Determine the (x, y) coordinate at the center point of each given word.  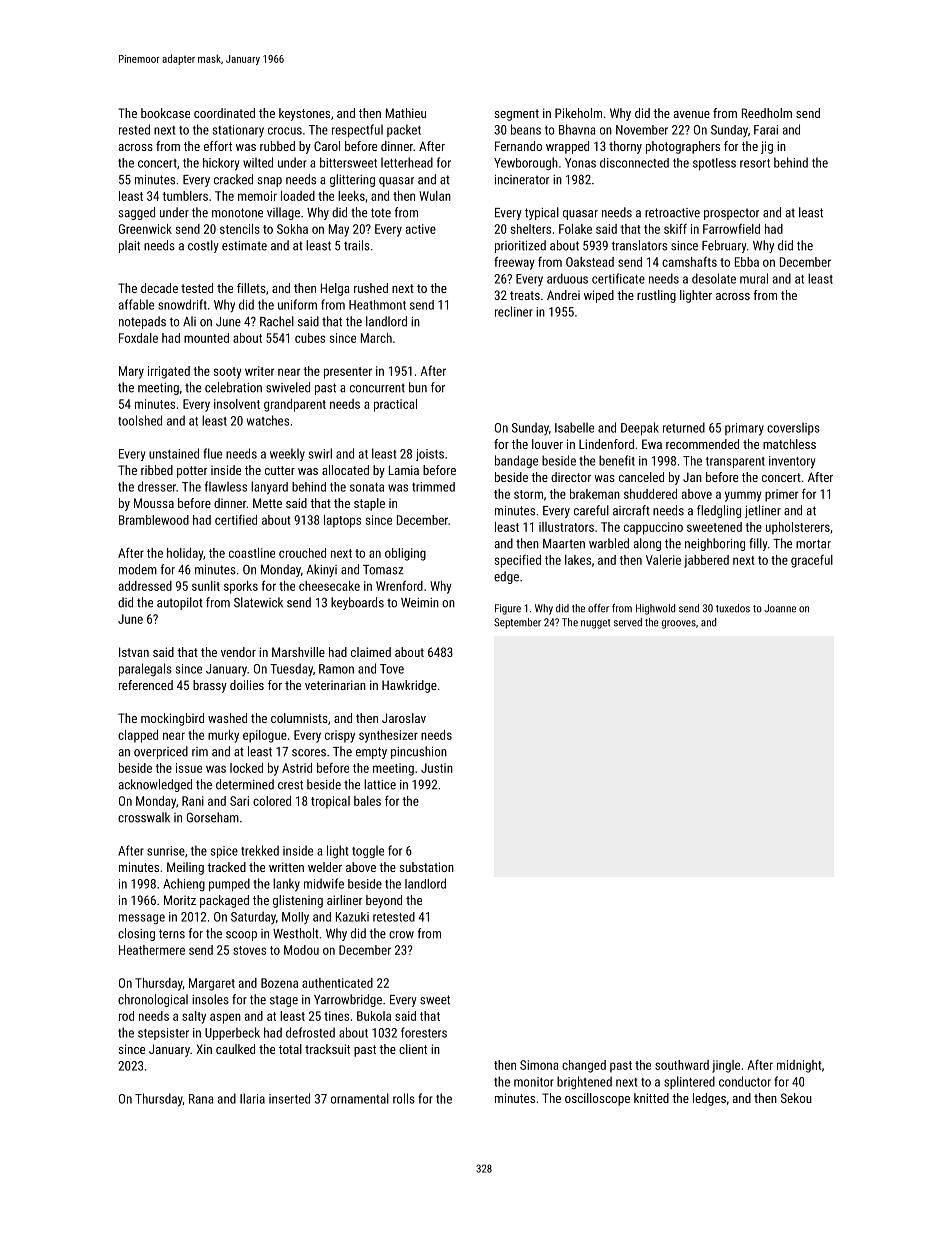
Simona (539, 1065)
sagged (136, 213)
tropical (330, 802)
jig (767, 147)
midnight (799, 1066)
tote (381, 213)
